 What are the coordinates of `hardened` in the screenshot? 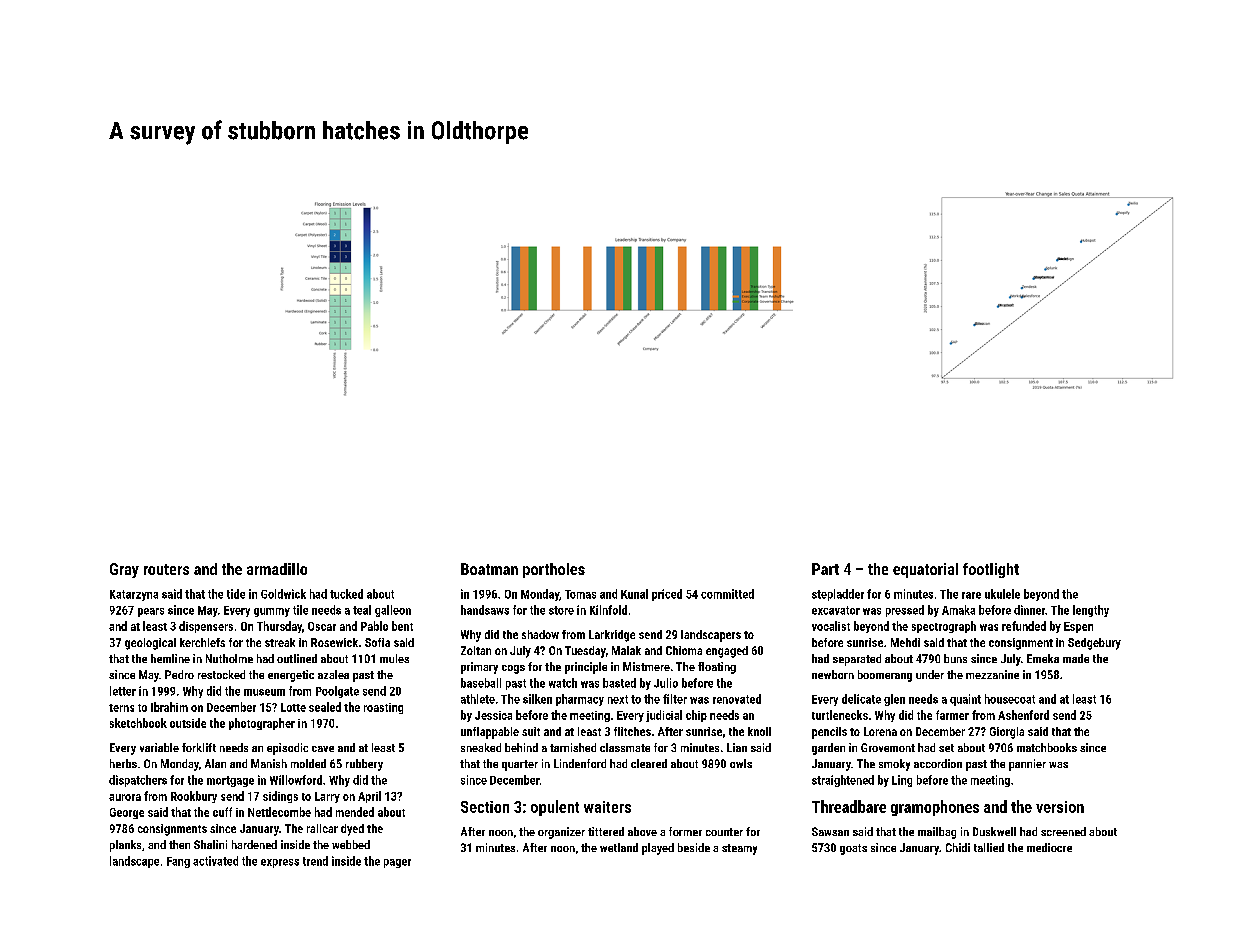 It's located at (254, 844).
